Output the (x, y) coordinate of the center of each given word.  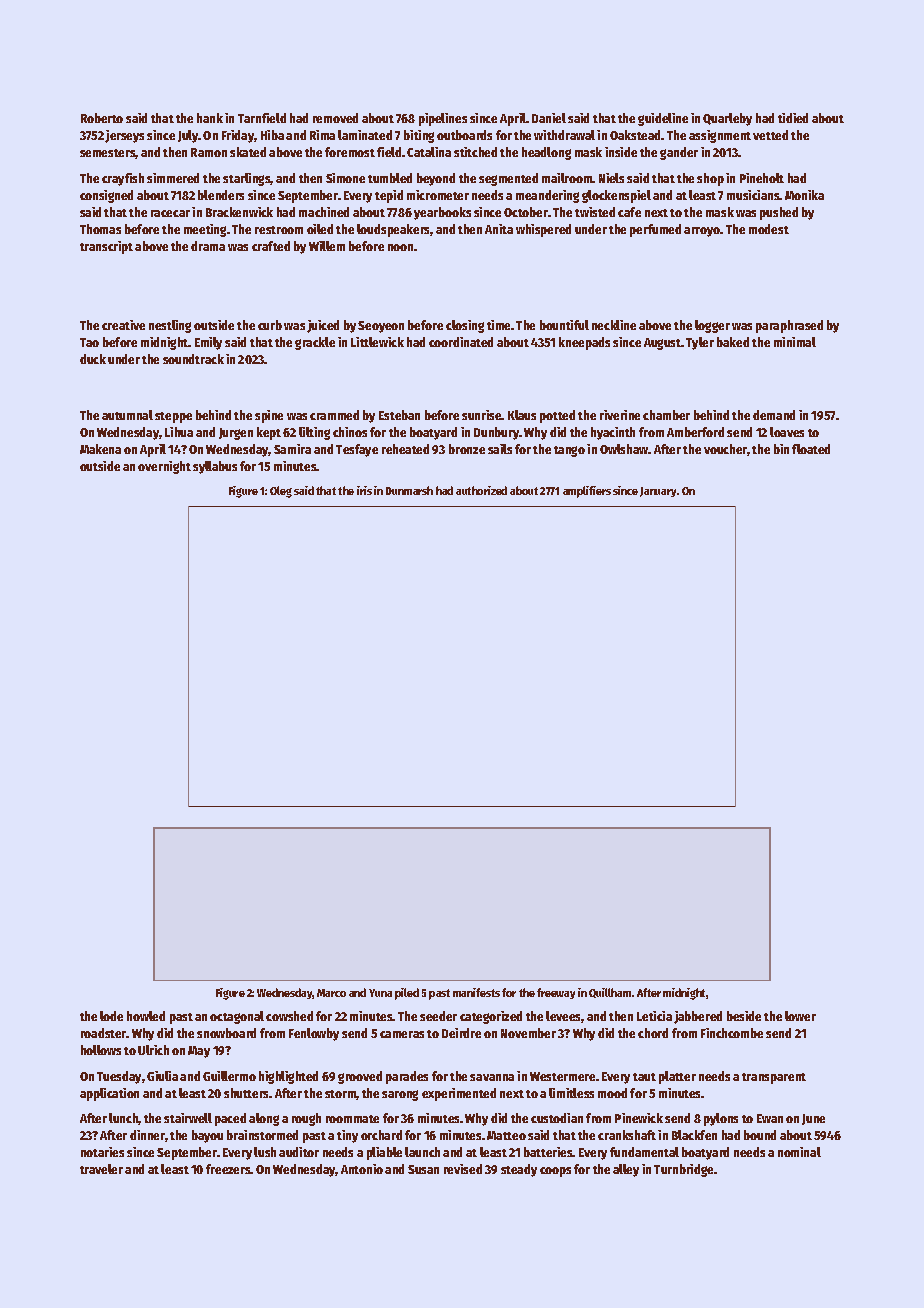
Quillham (610, 993)
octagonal (237, 1017)
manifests (476, 992)
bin (781, 449)
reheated (405, 449)
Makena (100, 449)
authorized (481, 490)
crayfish (123, 179)
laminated (365, 135)
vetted (770, 135)
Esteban (399, 415)
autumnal (127, 415)
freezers (228, 1169)
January (658, 492)
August (662, 344)
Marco (331, 993)
